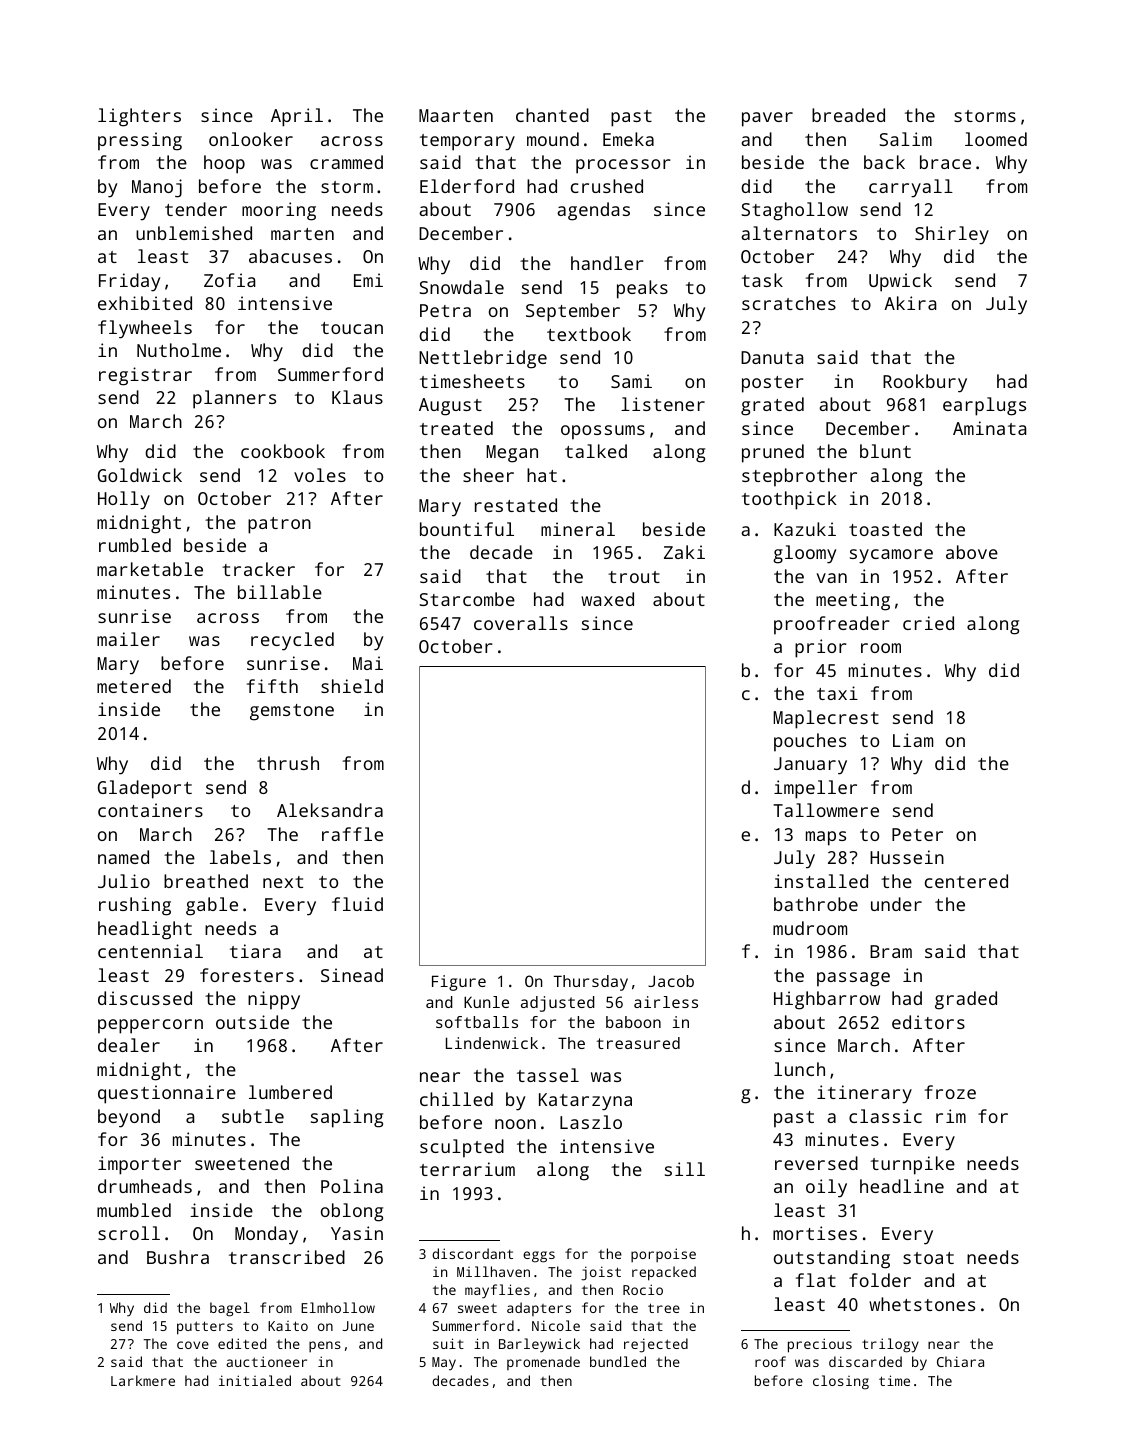 Image resolution: width=1125 pixels, height=1456 pixels. I want to click on tracker, so click(258, 569).
